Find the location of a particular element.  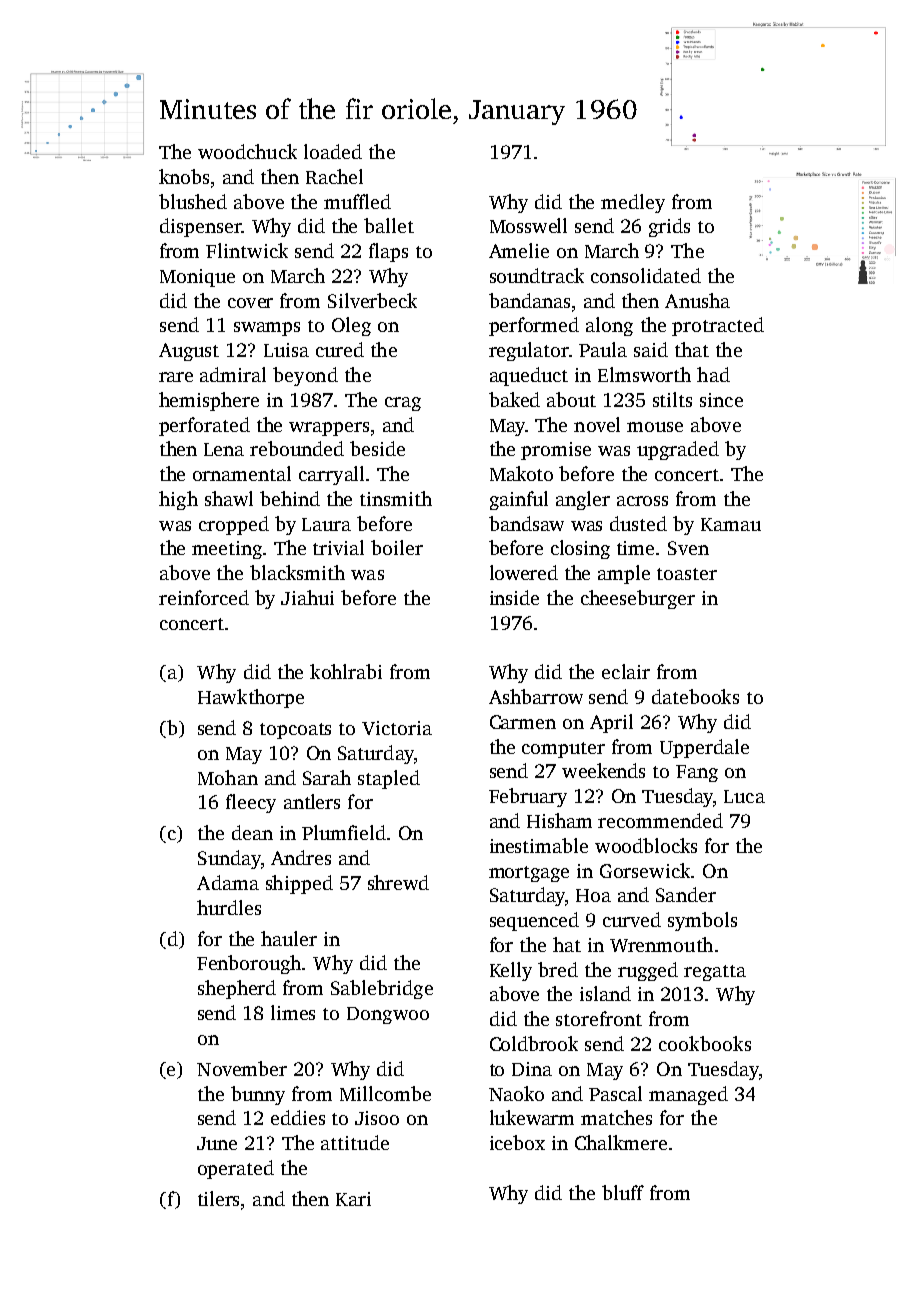

loaded is located at coordinates (333, 151).
